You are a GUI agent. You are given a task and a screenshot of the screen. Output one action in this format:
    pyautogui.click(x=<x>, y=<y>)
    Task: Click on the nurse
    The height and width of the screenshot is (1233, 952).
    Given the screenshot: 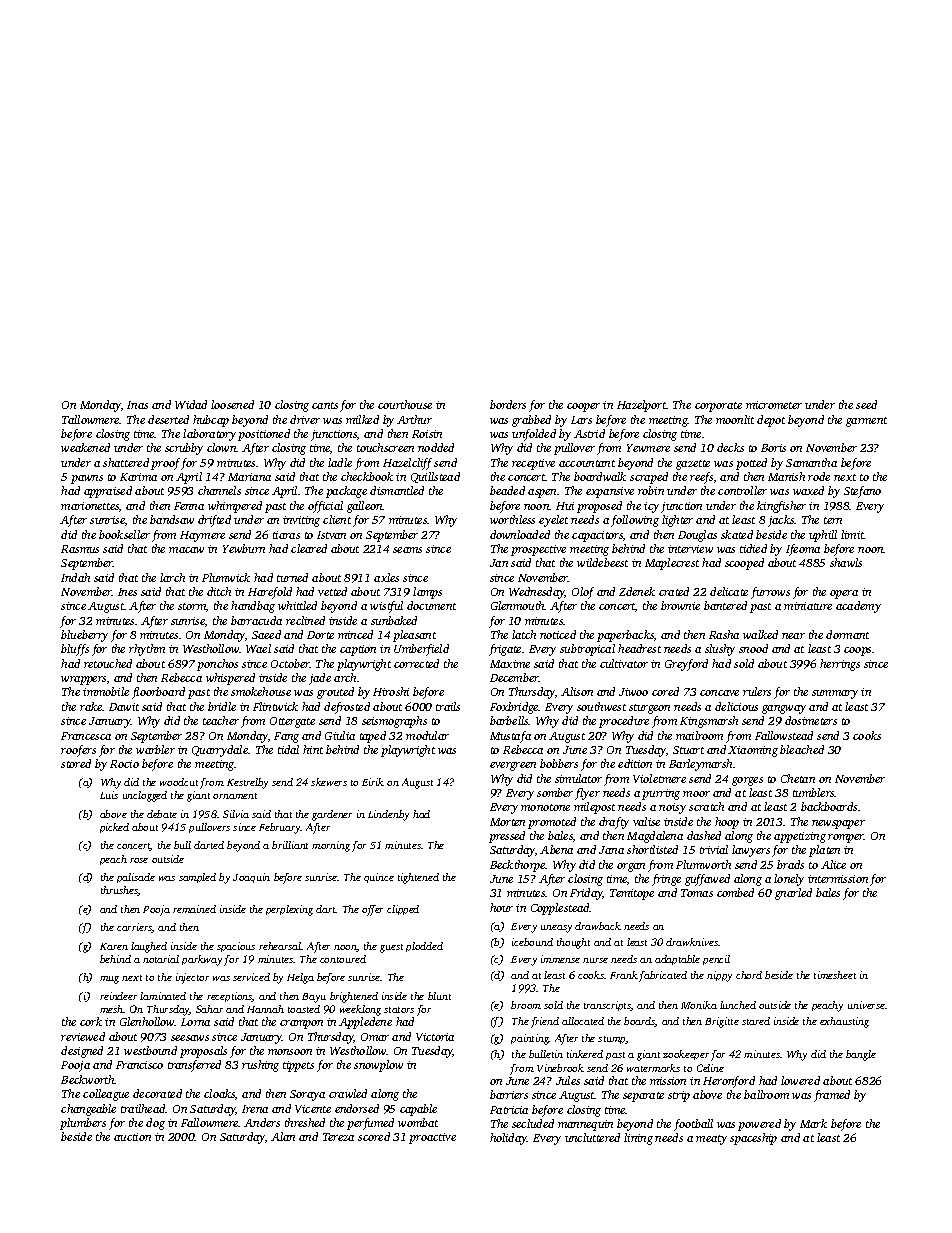 What is the action you would take?
    pyautogui.click(x=595, y=960)
